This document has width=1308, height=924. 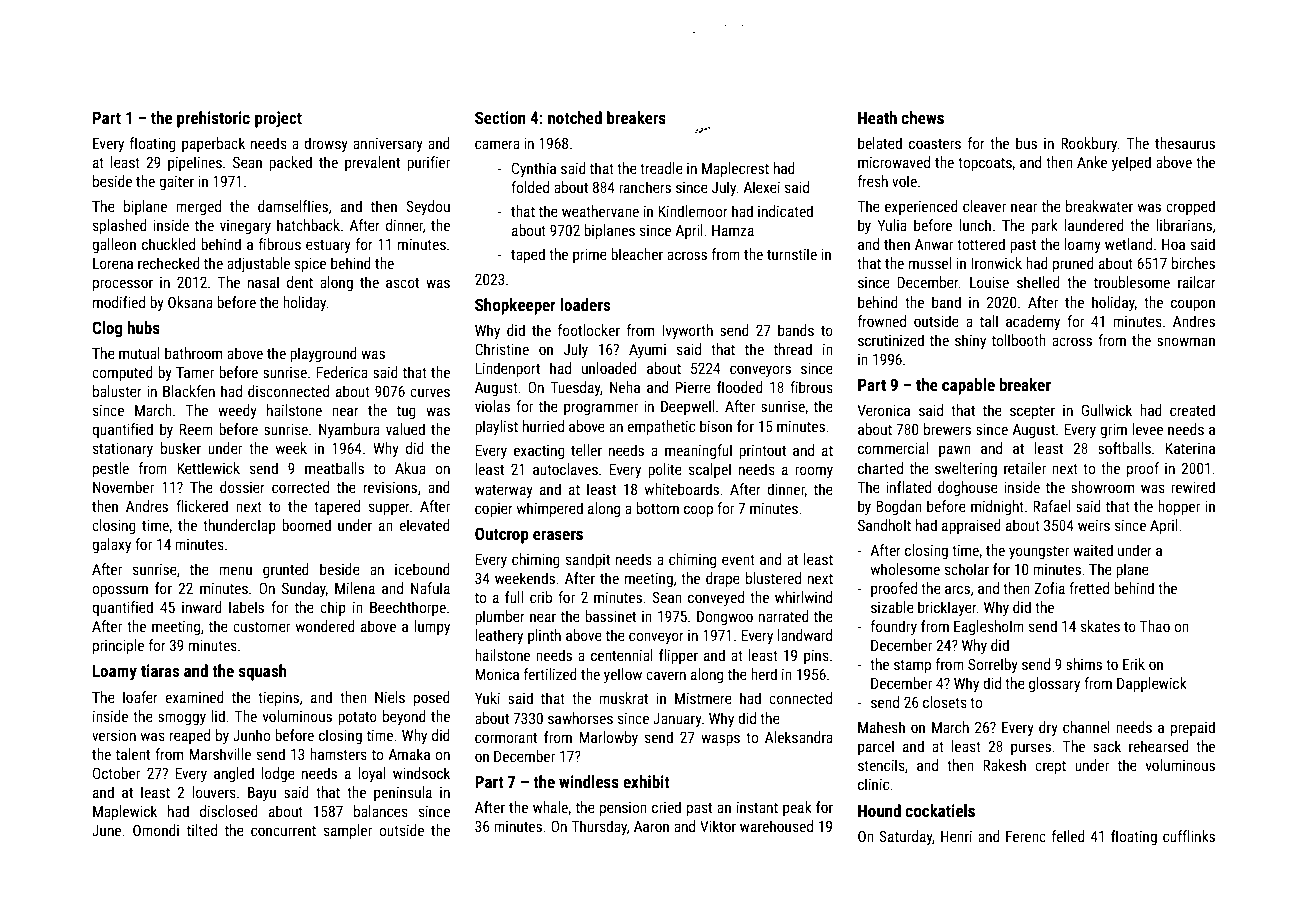 I want to click on Eaglesholm, so click(x=989, y=627).
